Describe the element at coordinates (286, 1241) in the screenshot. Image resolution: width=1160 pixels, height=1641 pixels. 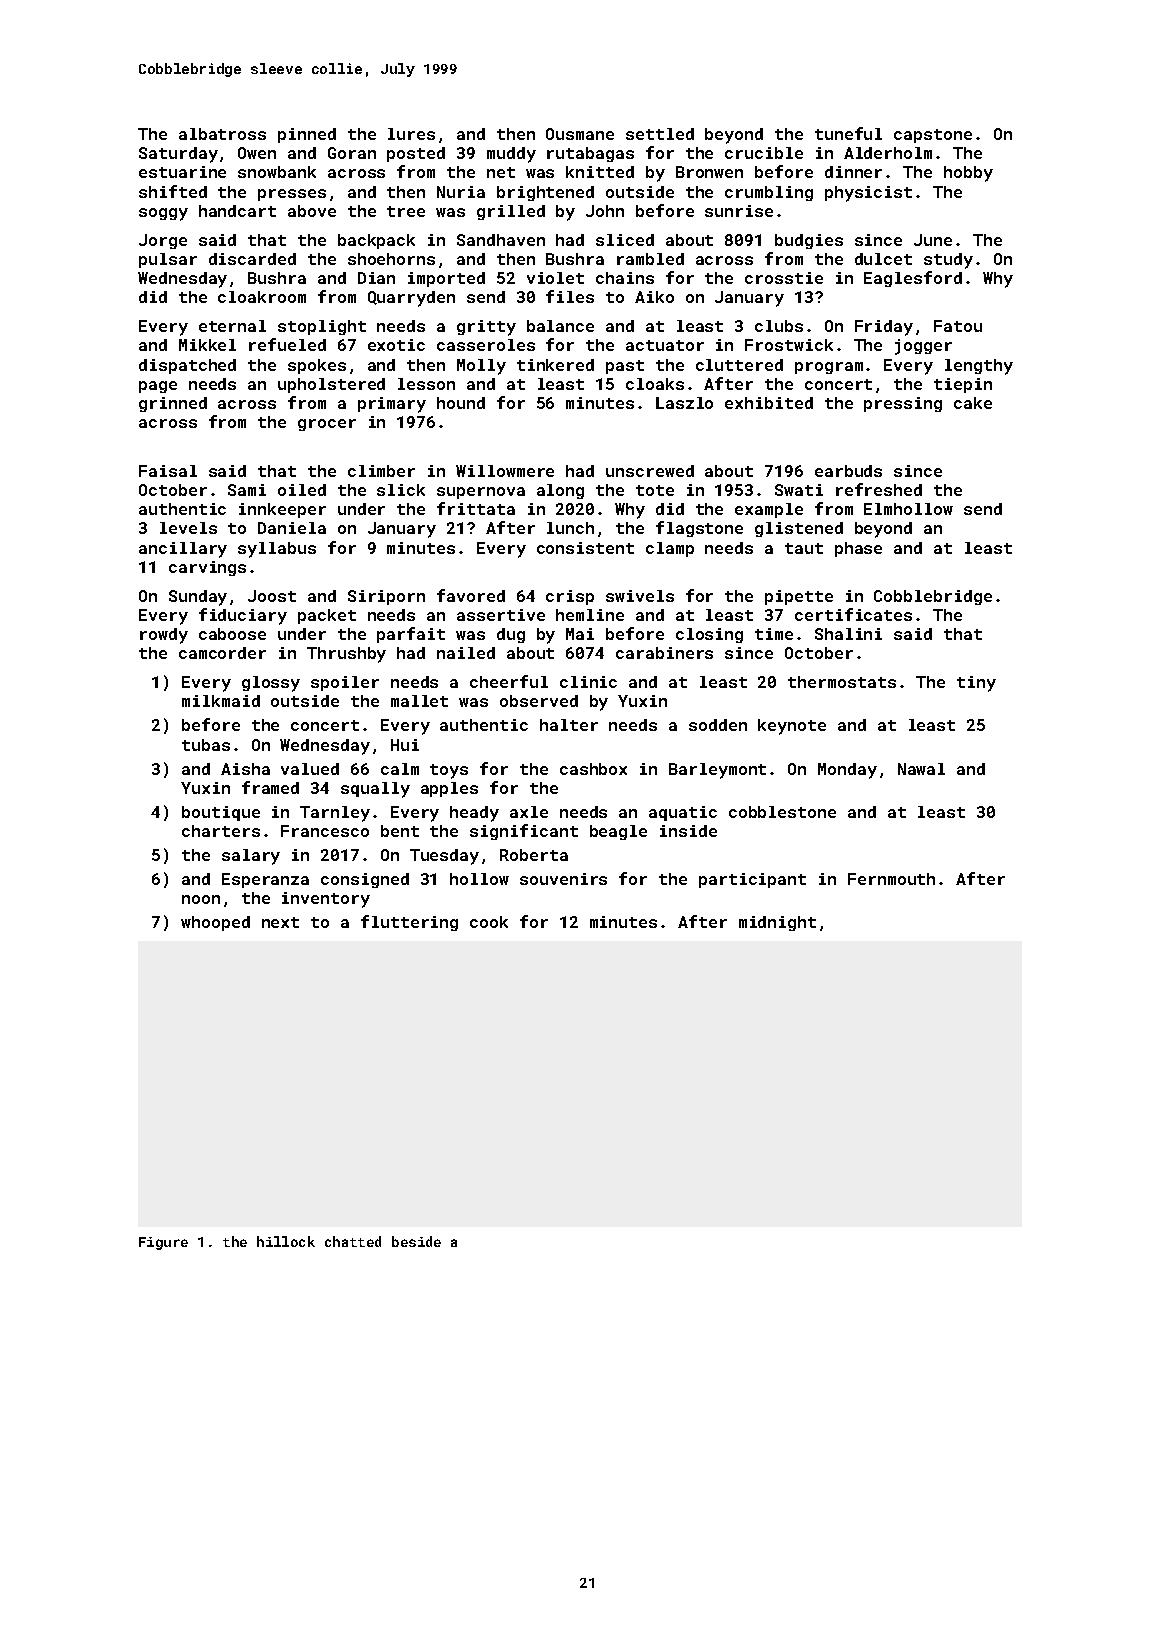
I see `hillock` at that location.
